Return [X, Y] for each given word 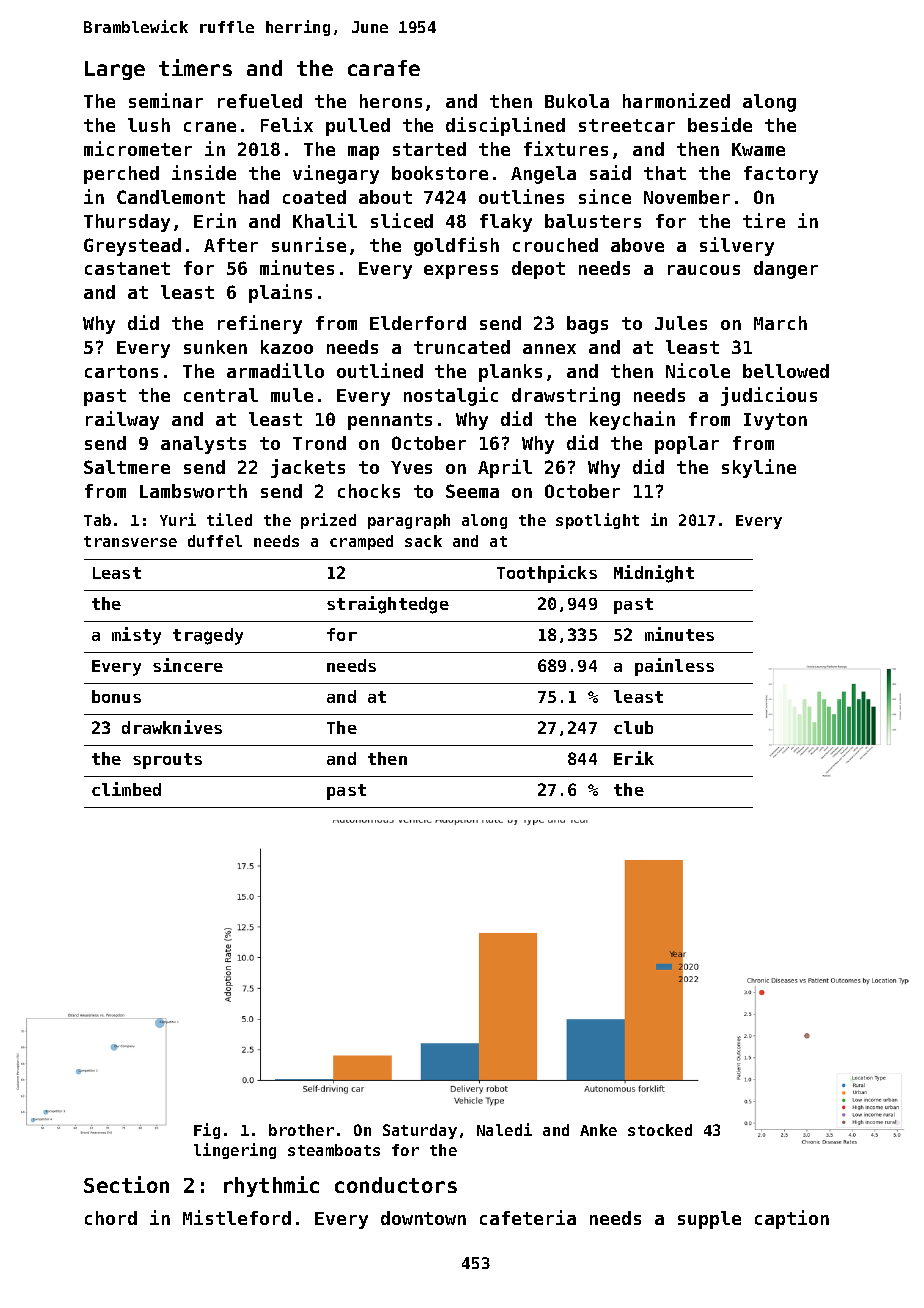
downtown [423, 1218]
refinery [260, 324]
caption [792, 1219]
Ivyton [775, 421]
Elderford [418, 323]
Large [115, 70]
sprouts [167, 761]
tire [764, 220]
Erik [634, 758]
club [633, 727]
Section [126, 1184]
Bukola [577, 101]
